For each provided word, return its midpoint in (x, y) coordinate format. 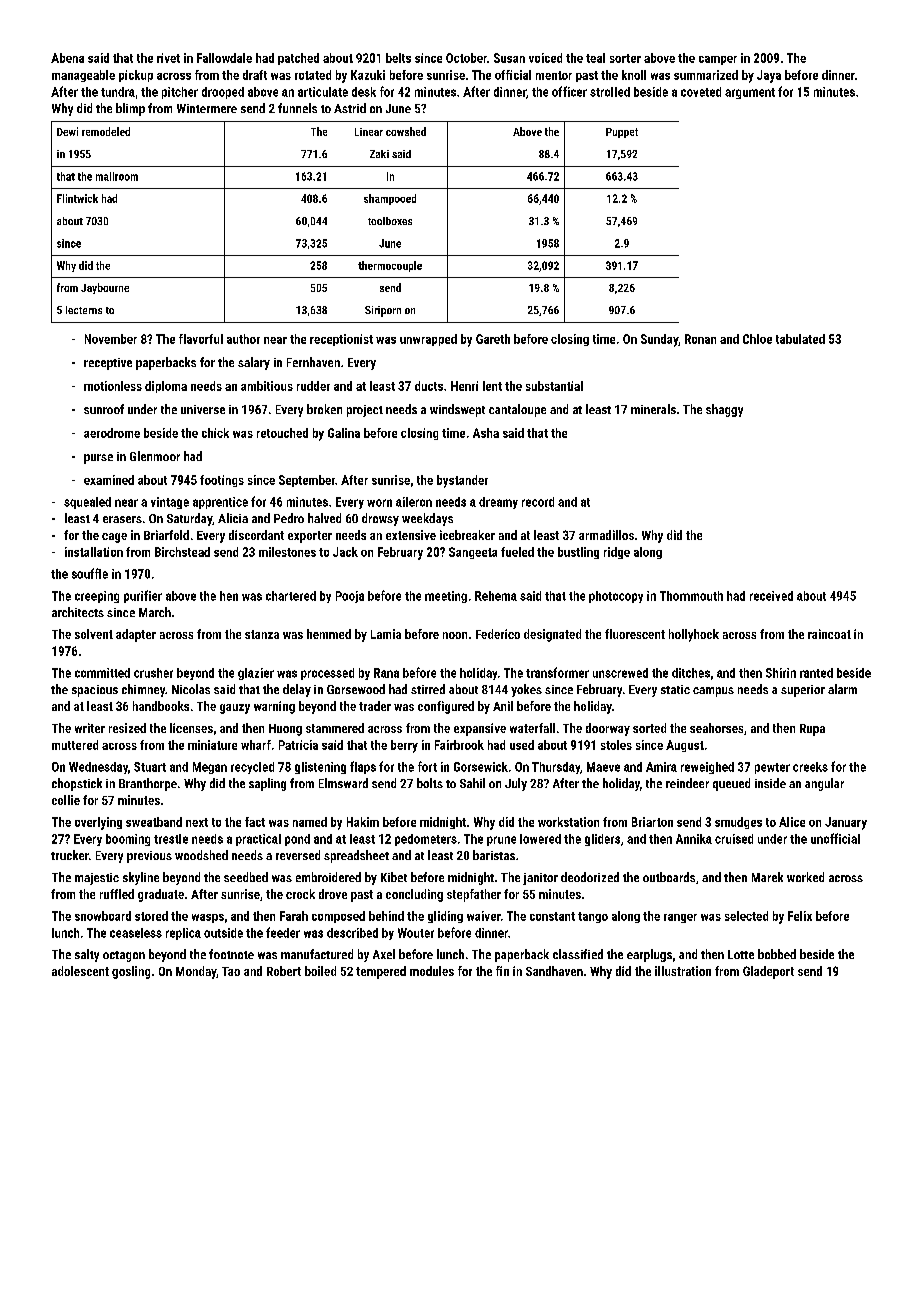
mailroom (117, 176)
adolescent (80, 971)
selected (746, 916)
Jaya (769, 76)
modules (432, 971)
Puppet (622, 133)
